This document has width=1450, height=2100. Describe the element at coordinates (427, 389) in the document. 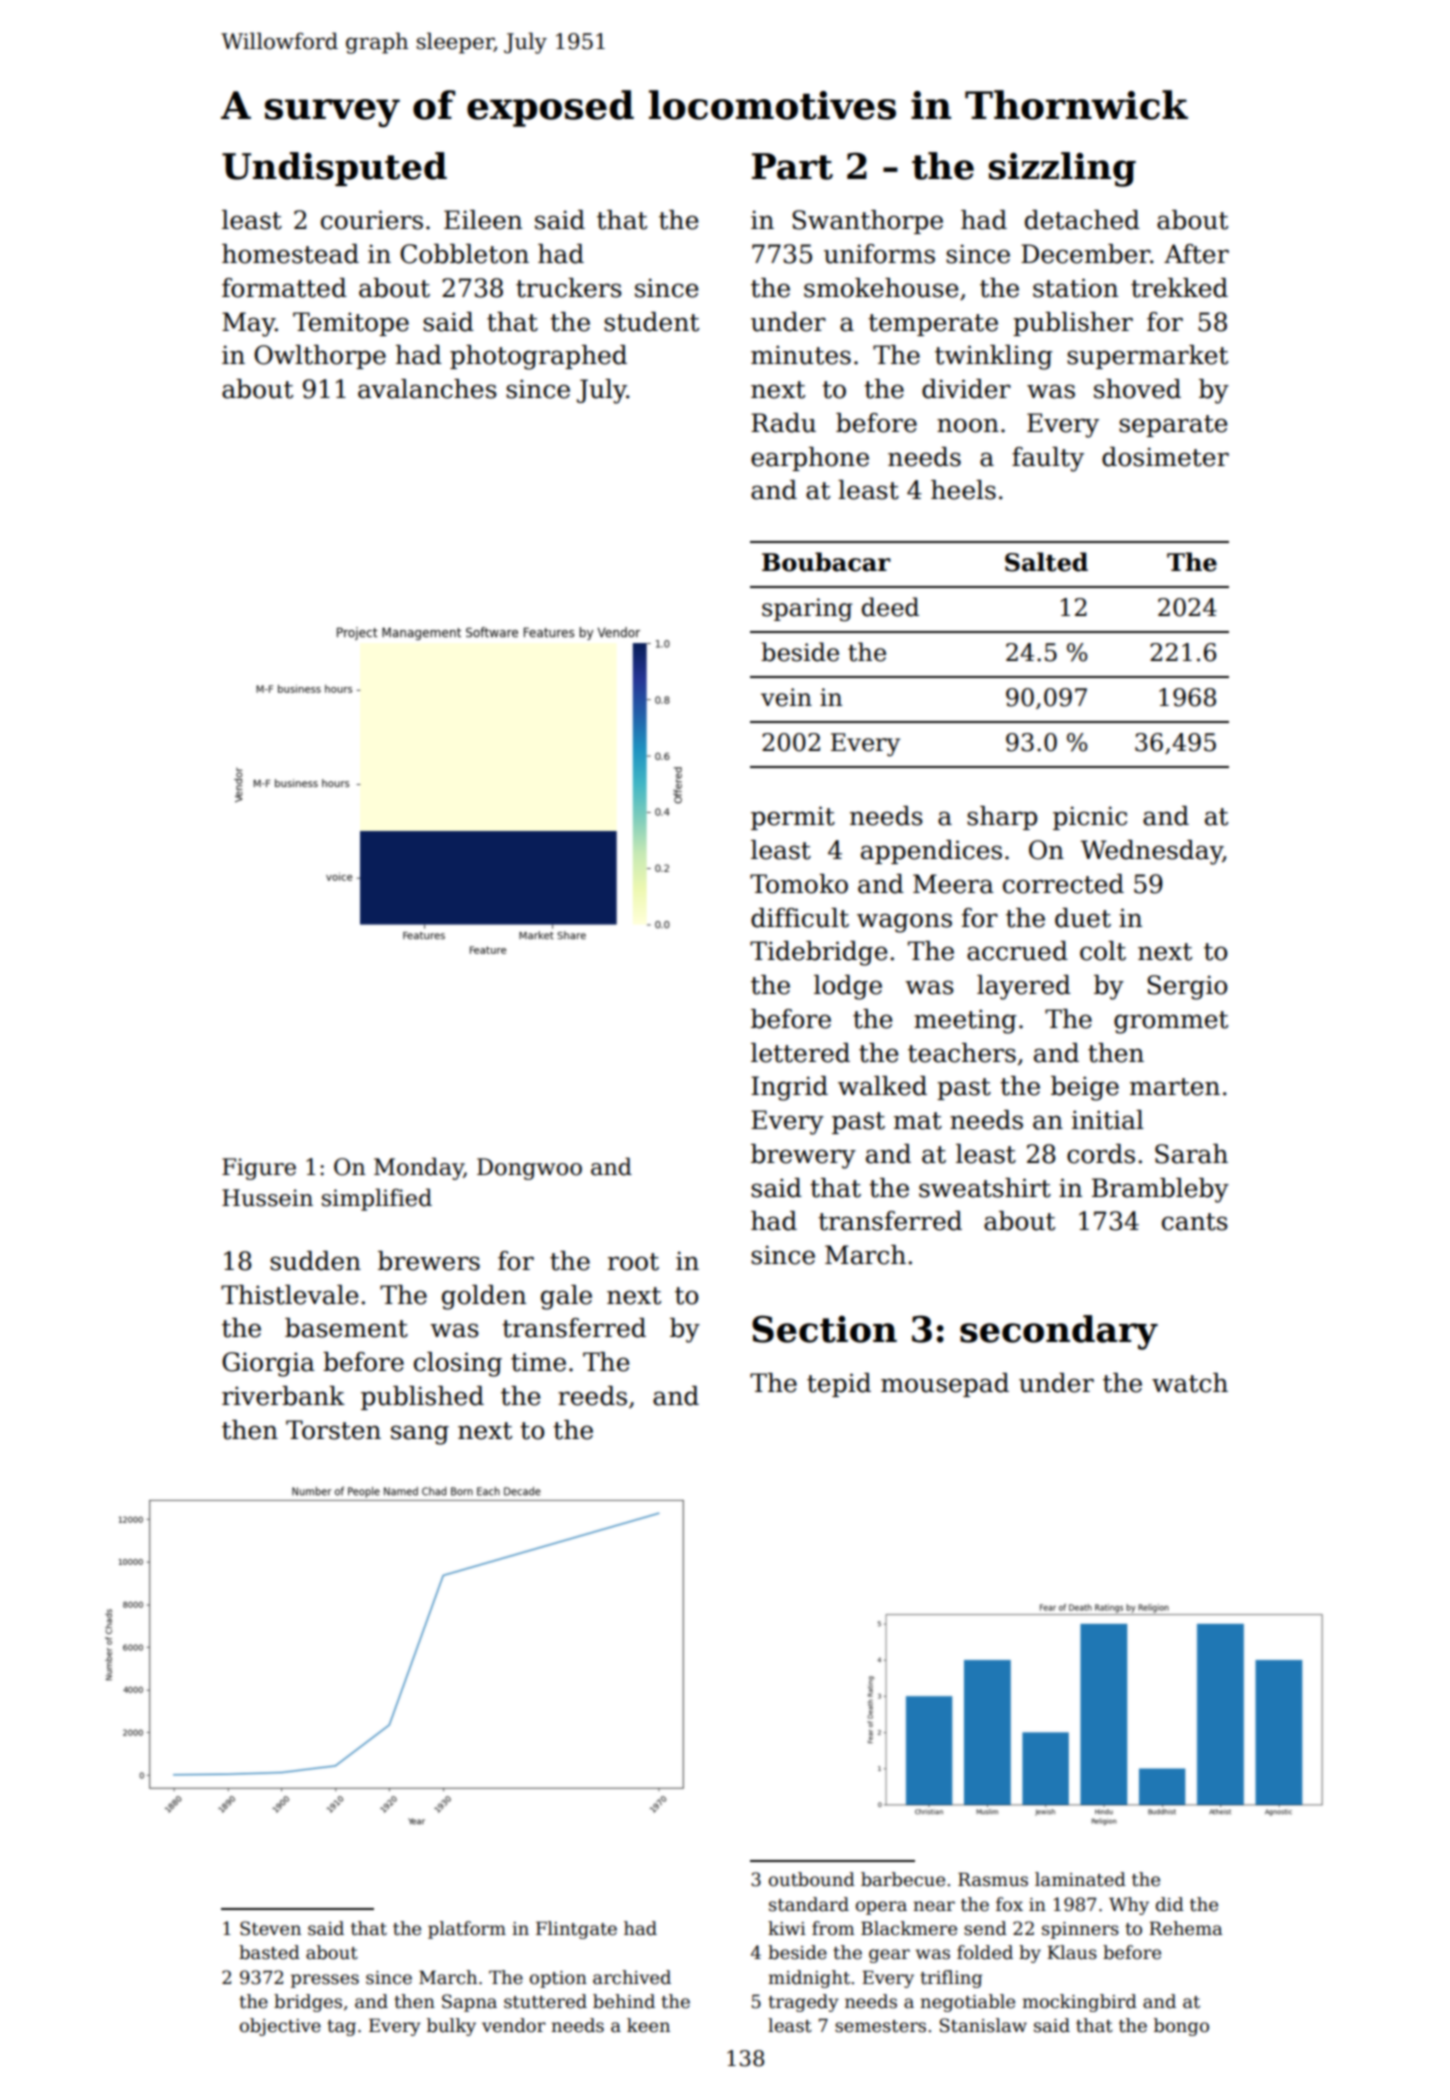

I see `avalanches` at that location.
